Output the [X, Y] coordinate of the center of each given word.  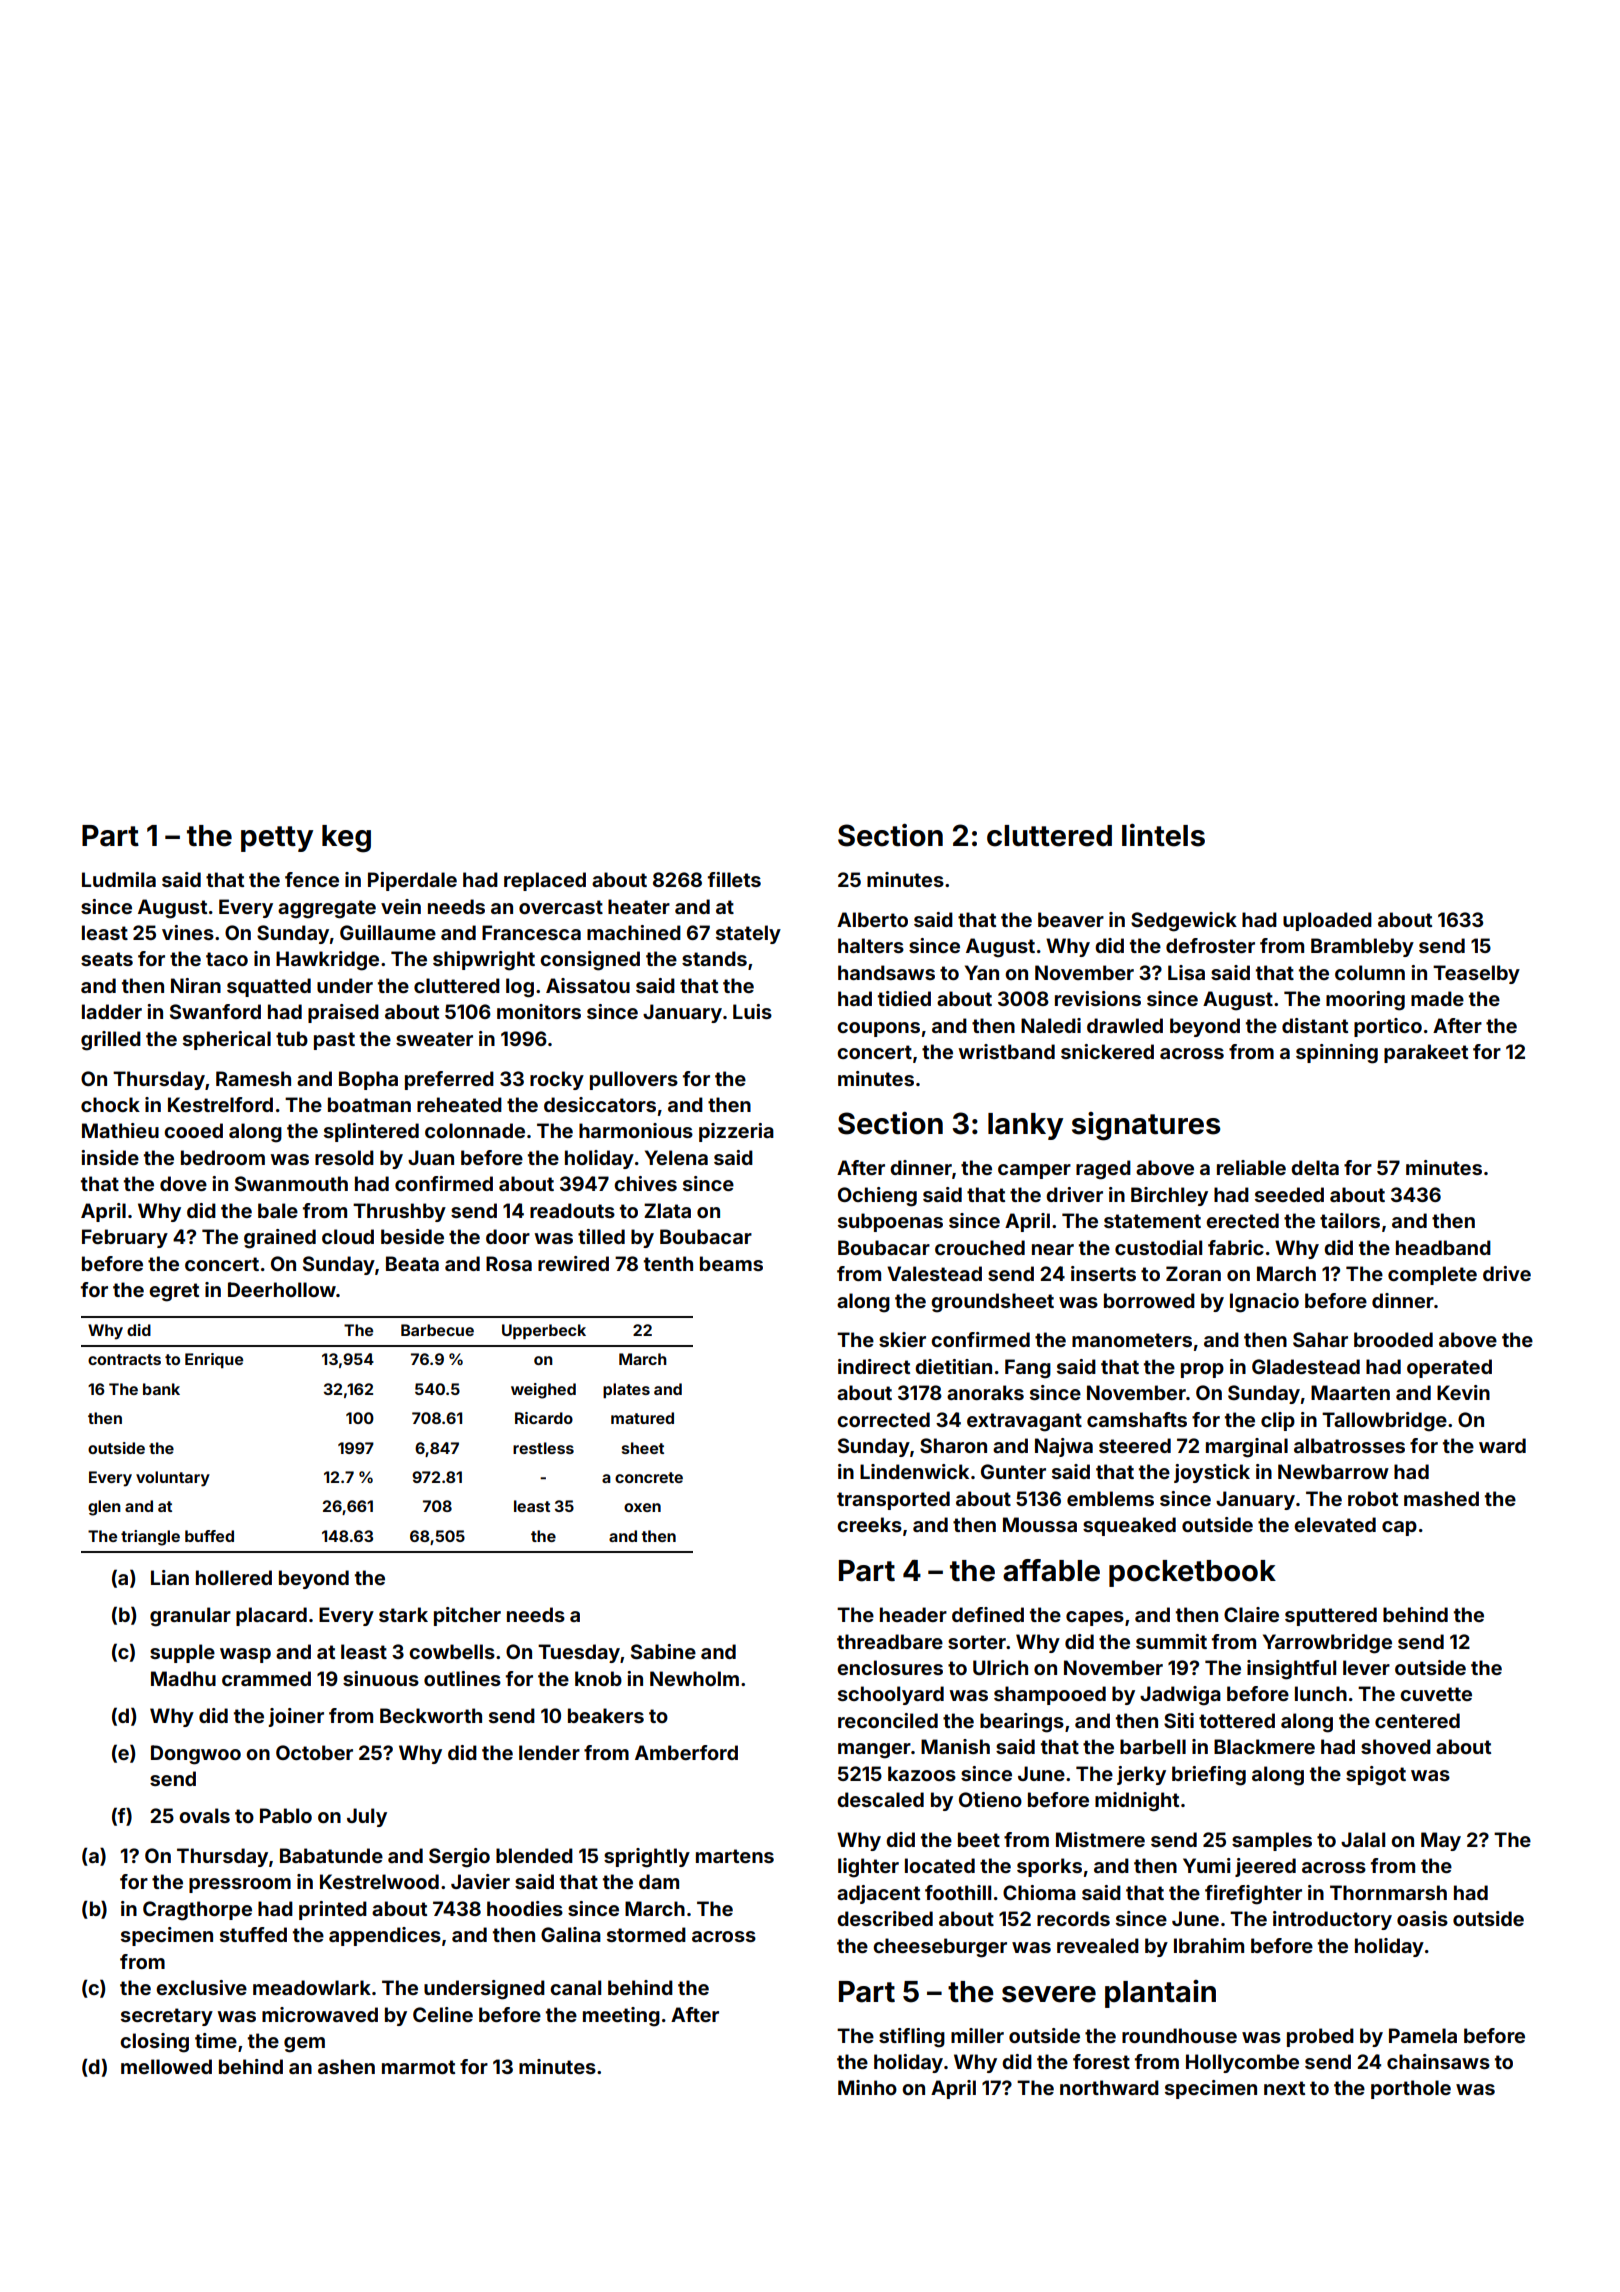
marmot [418, 2067]
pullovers [634, 1080]
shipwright [484, 961]
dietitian [953, 1366]
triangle [150, 1538]
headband [1443, 1247]
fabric [1236, 1247]
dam [659, 1881]
